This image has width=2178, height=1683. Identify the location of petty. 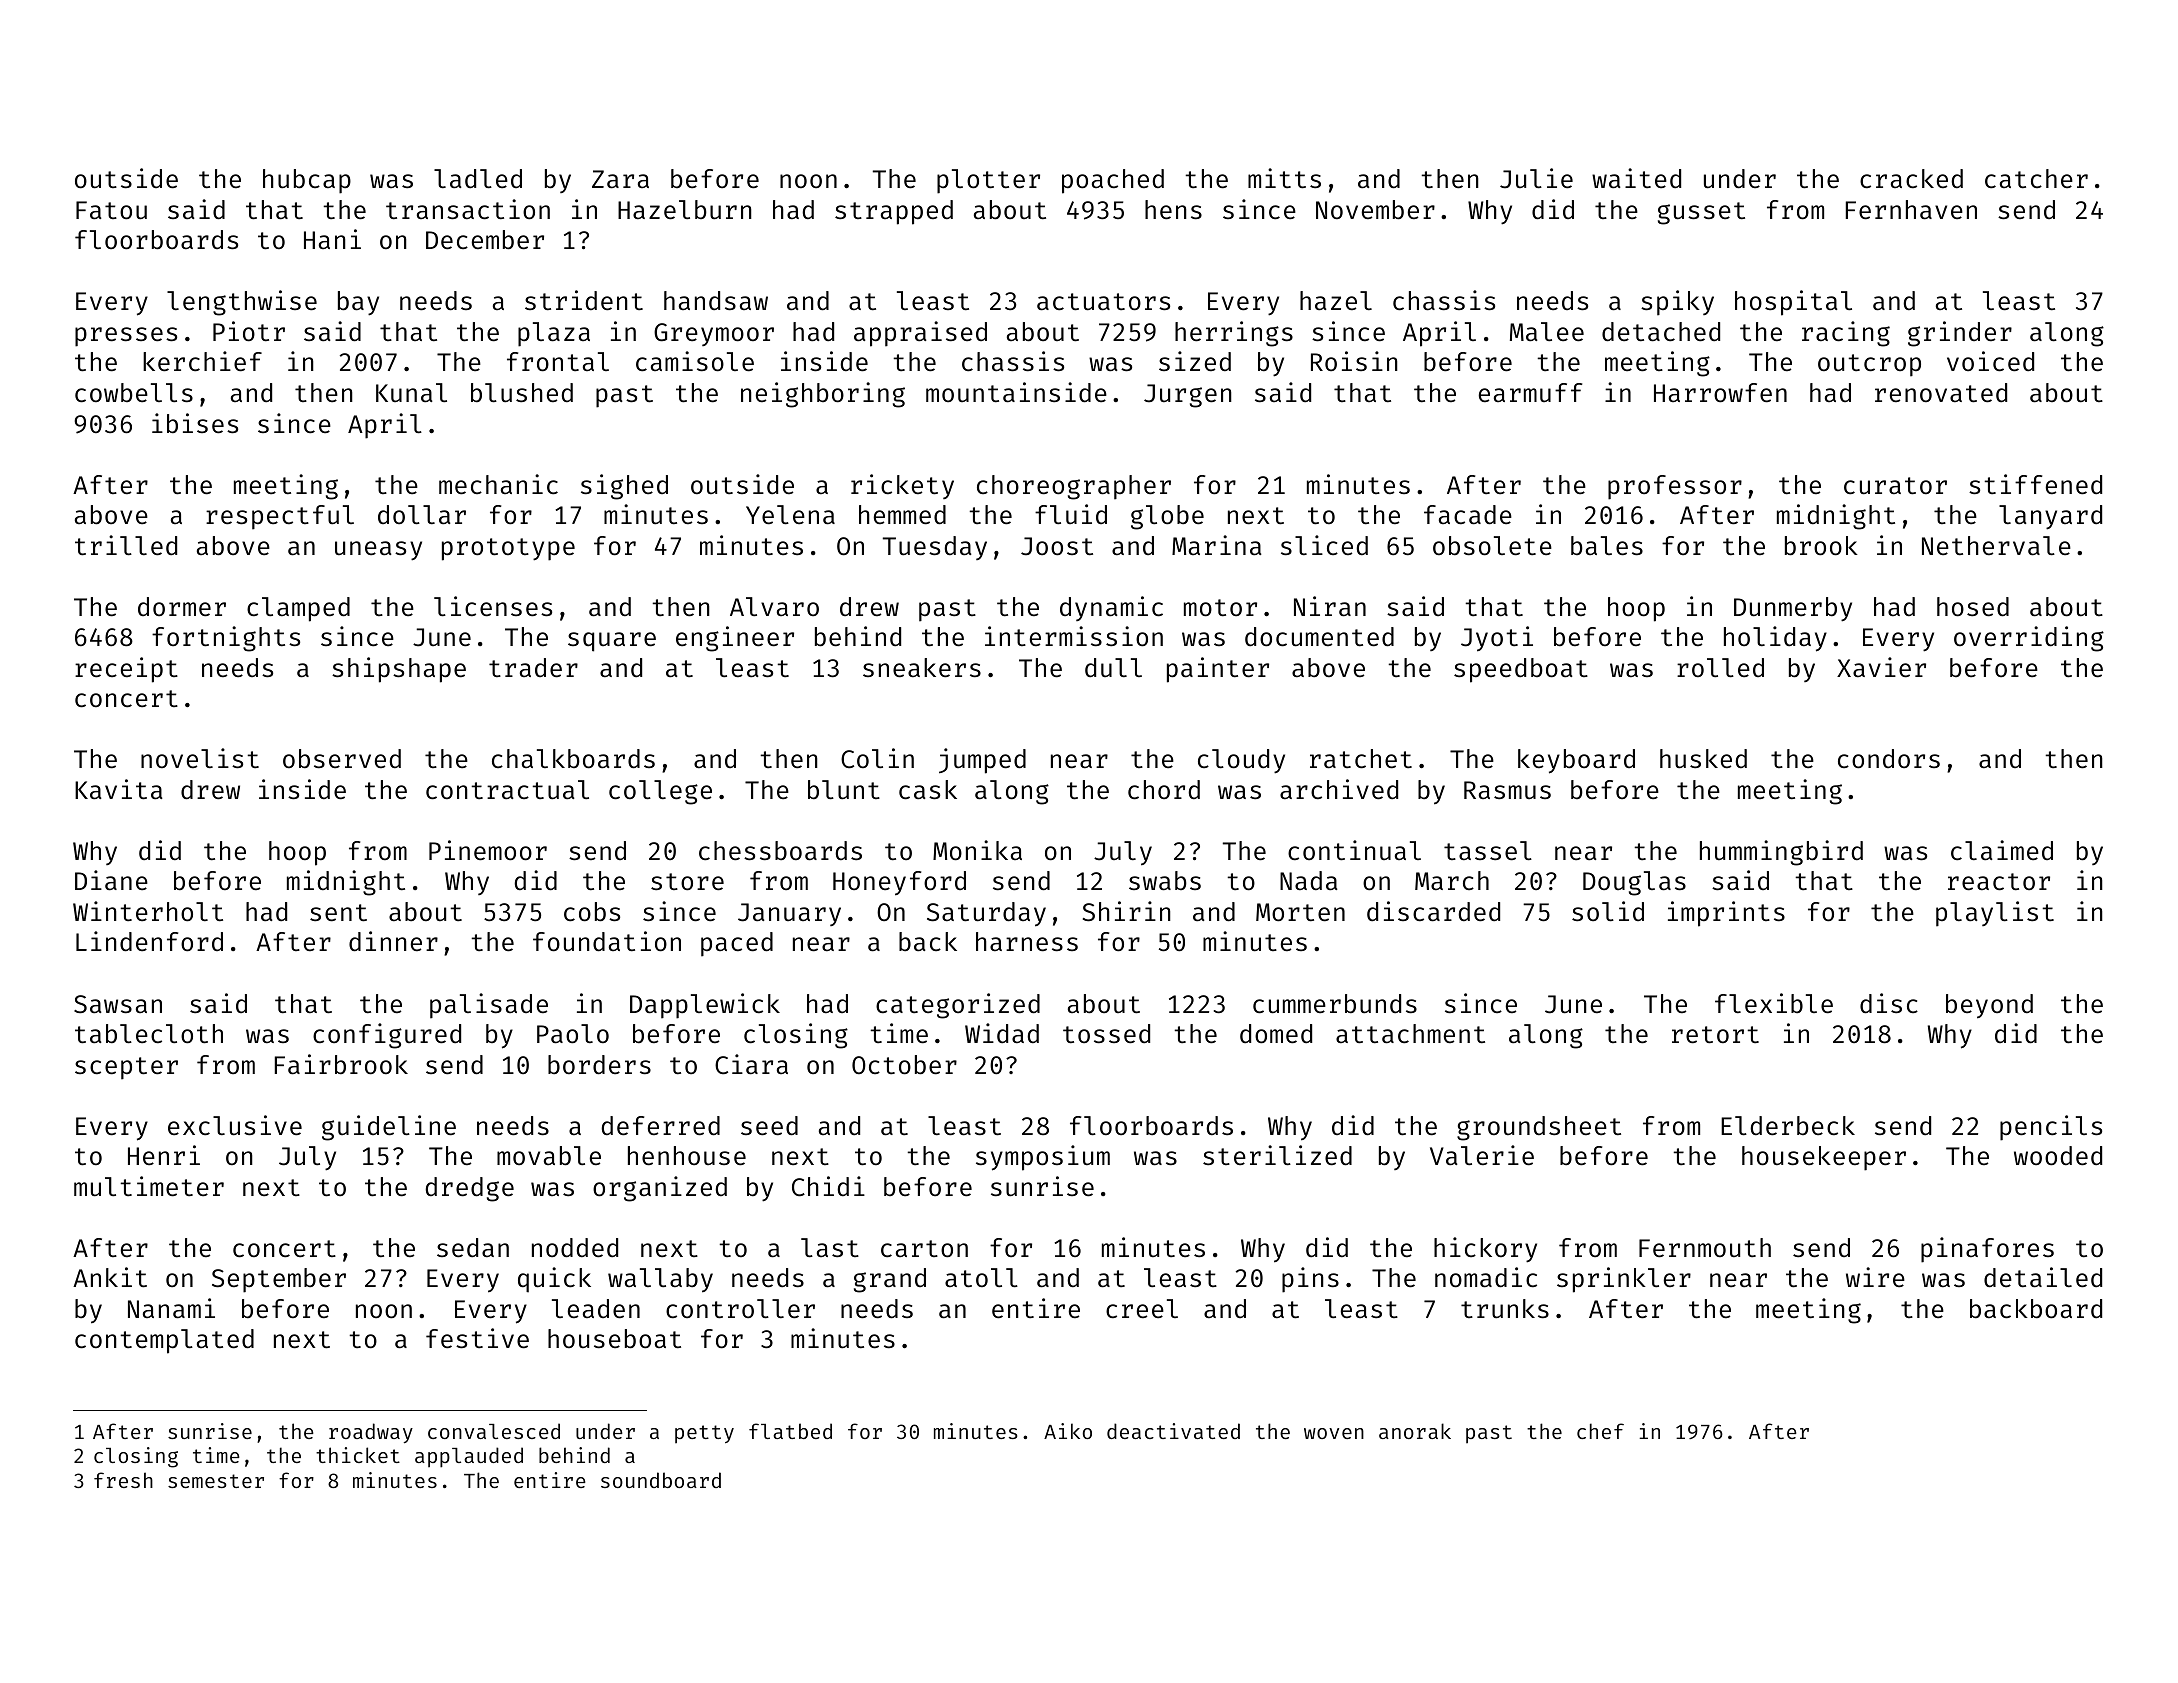
(704, 1434).
